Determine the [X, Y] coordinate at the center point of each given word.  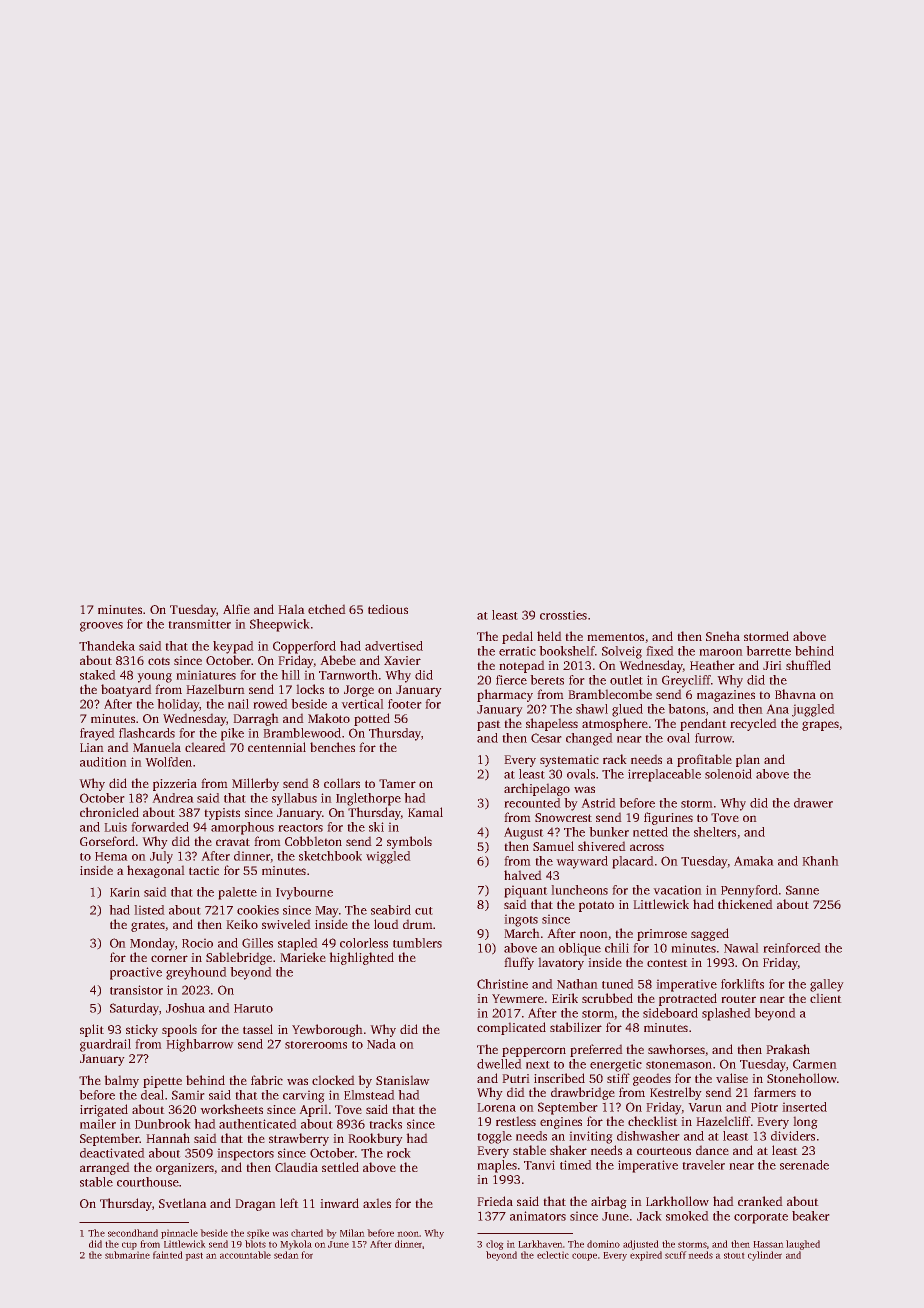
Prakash [788, 1049]
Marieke [303, 957]
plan [748, 760]
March [522, 933]
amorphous [242, 828]
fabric [267, 1080]
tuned [618, 984]
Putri [516, 1078]
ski [376, 827]
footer [405, 704]
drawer [813, 803]
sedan [286, 1255]
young [154, 678]
